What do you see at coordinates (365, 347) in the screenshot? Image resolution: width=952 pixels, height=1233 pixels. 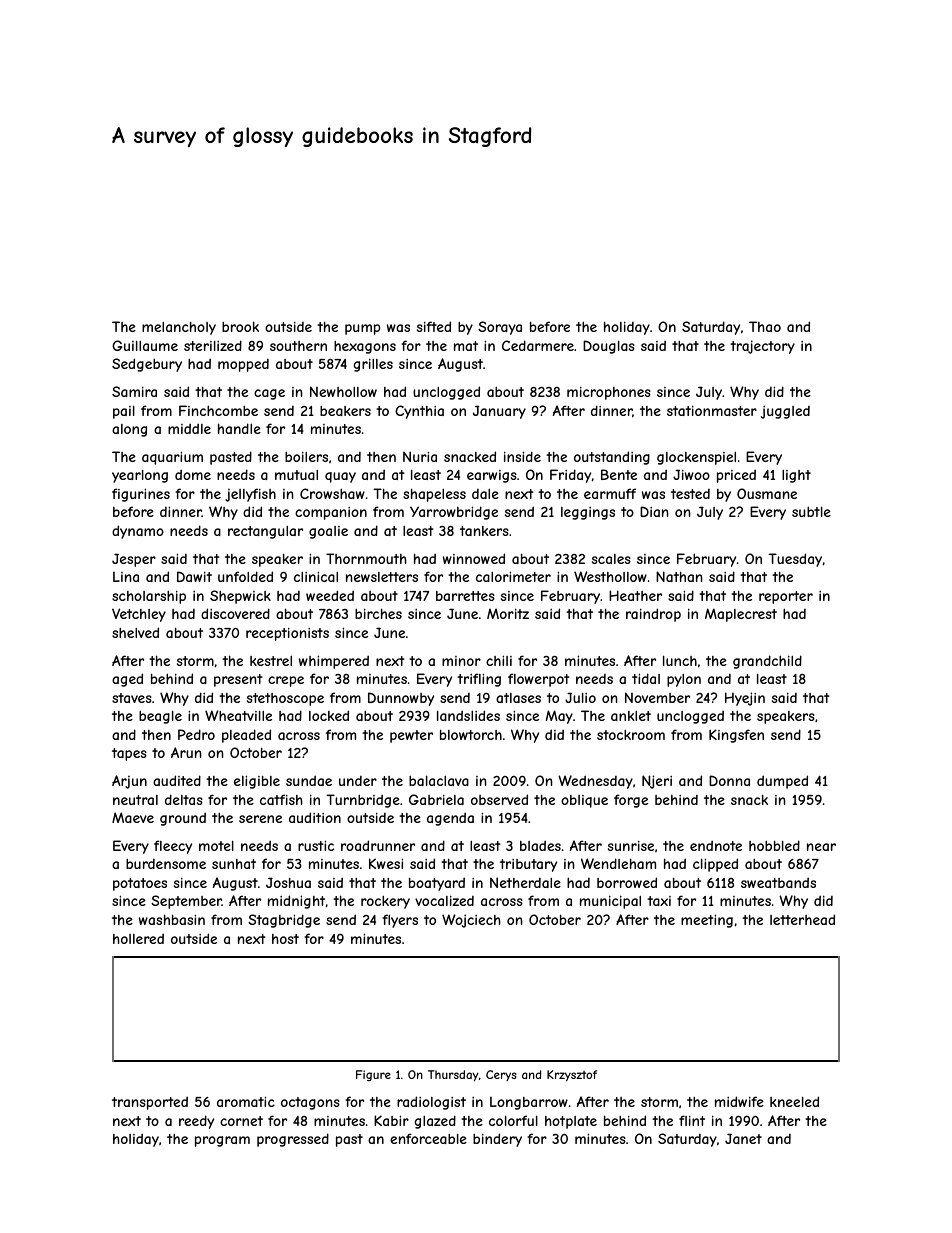 I see `hexagons` at bounding box center [365, 347].
